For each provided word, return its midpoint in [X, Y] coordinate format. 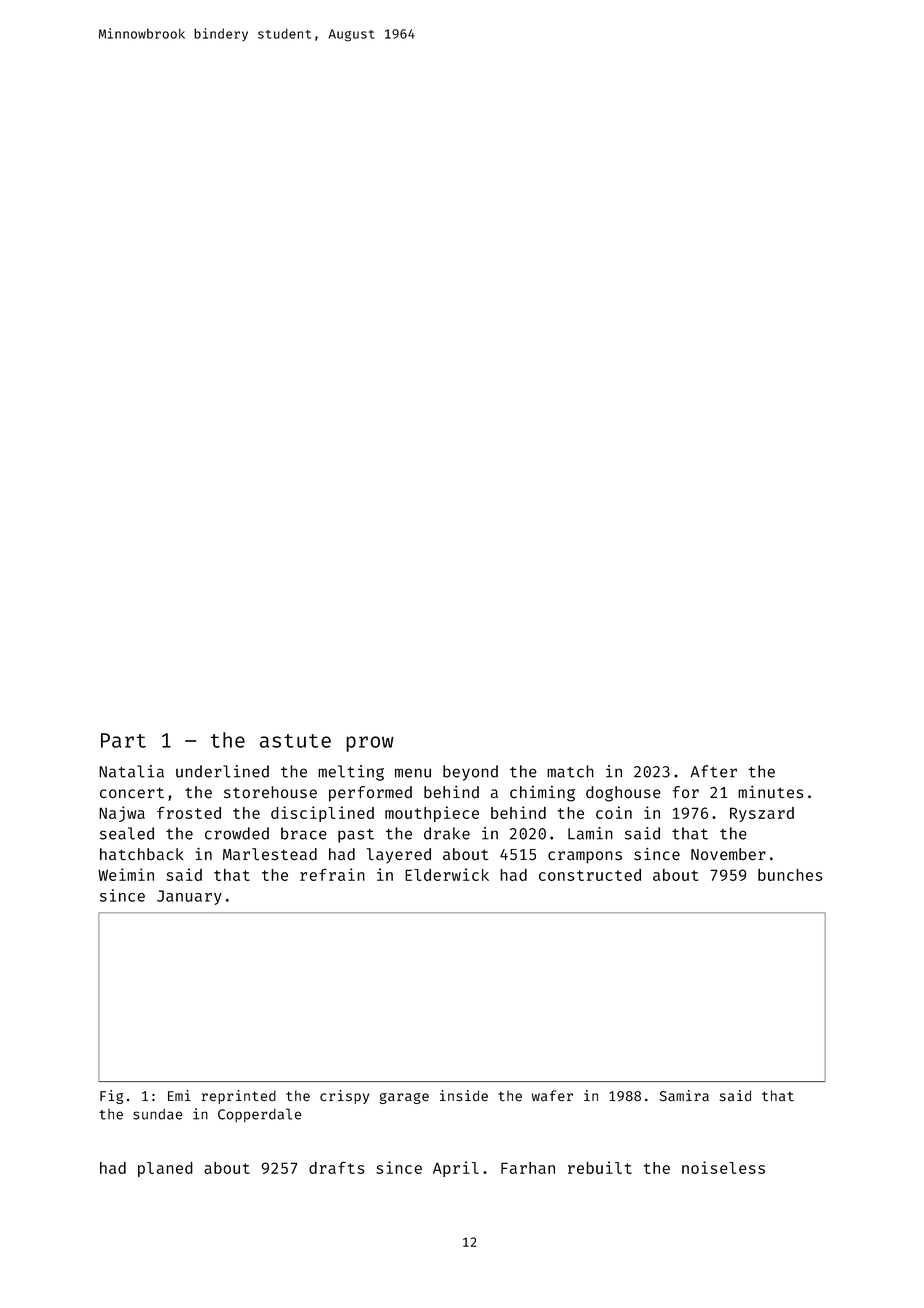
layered [399, 856]
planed [165, 1169]
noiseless [723, 1167]
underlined [222, 771]
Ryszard [762, 814]
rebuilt [600, 1167]
